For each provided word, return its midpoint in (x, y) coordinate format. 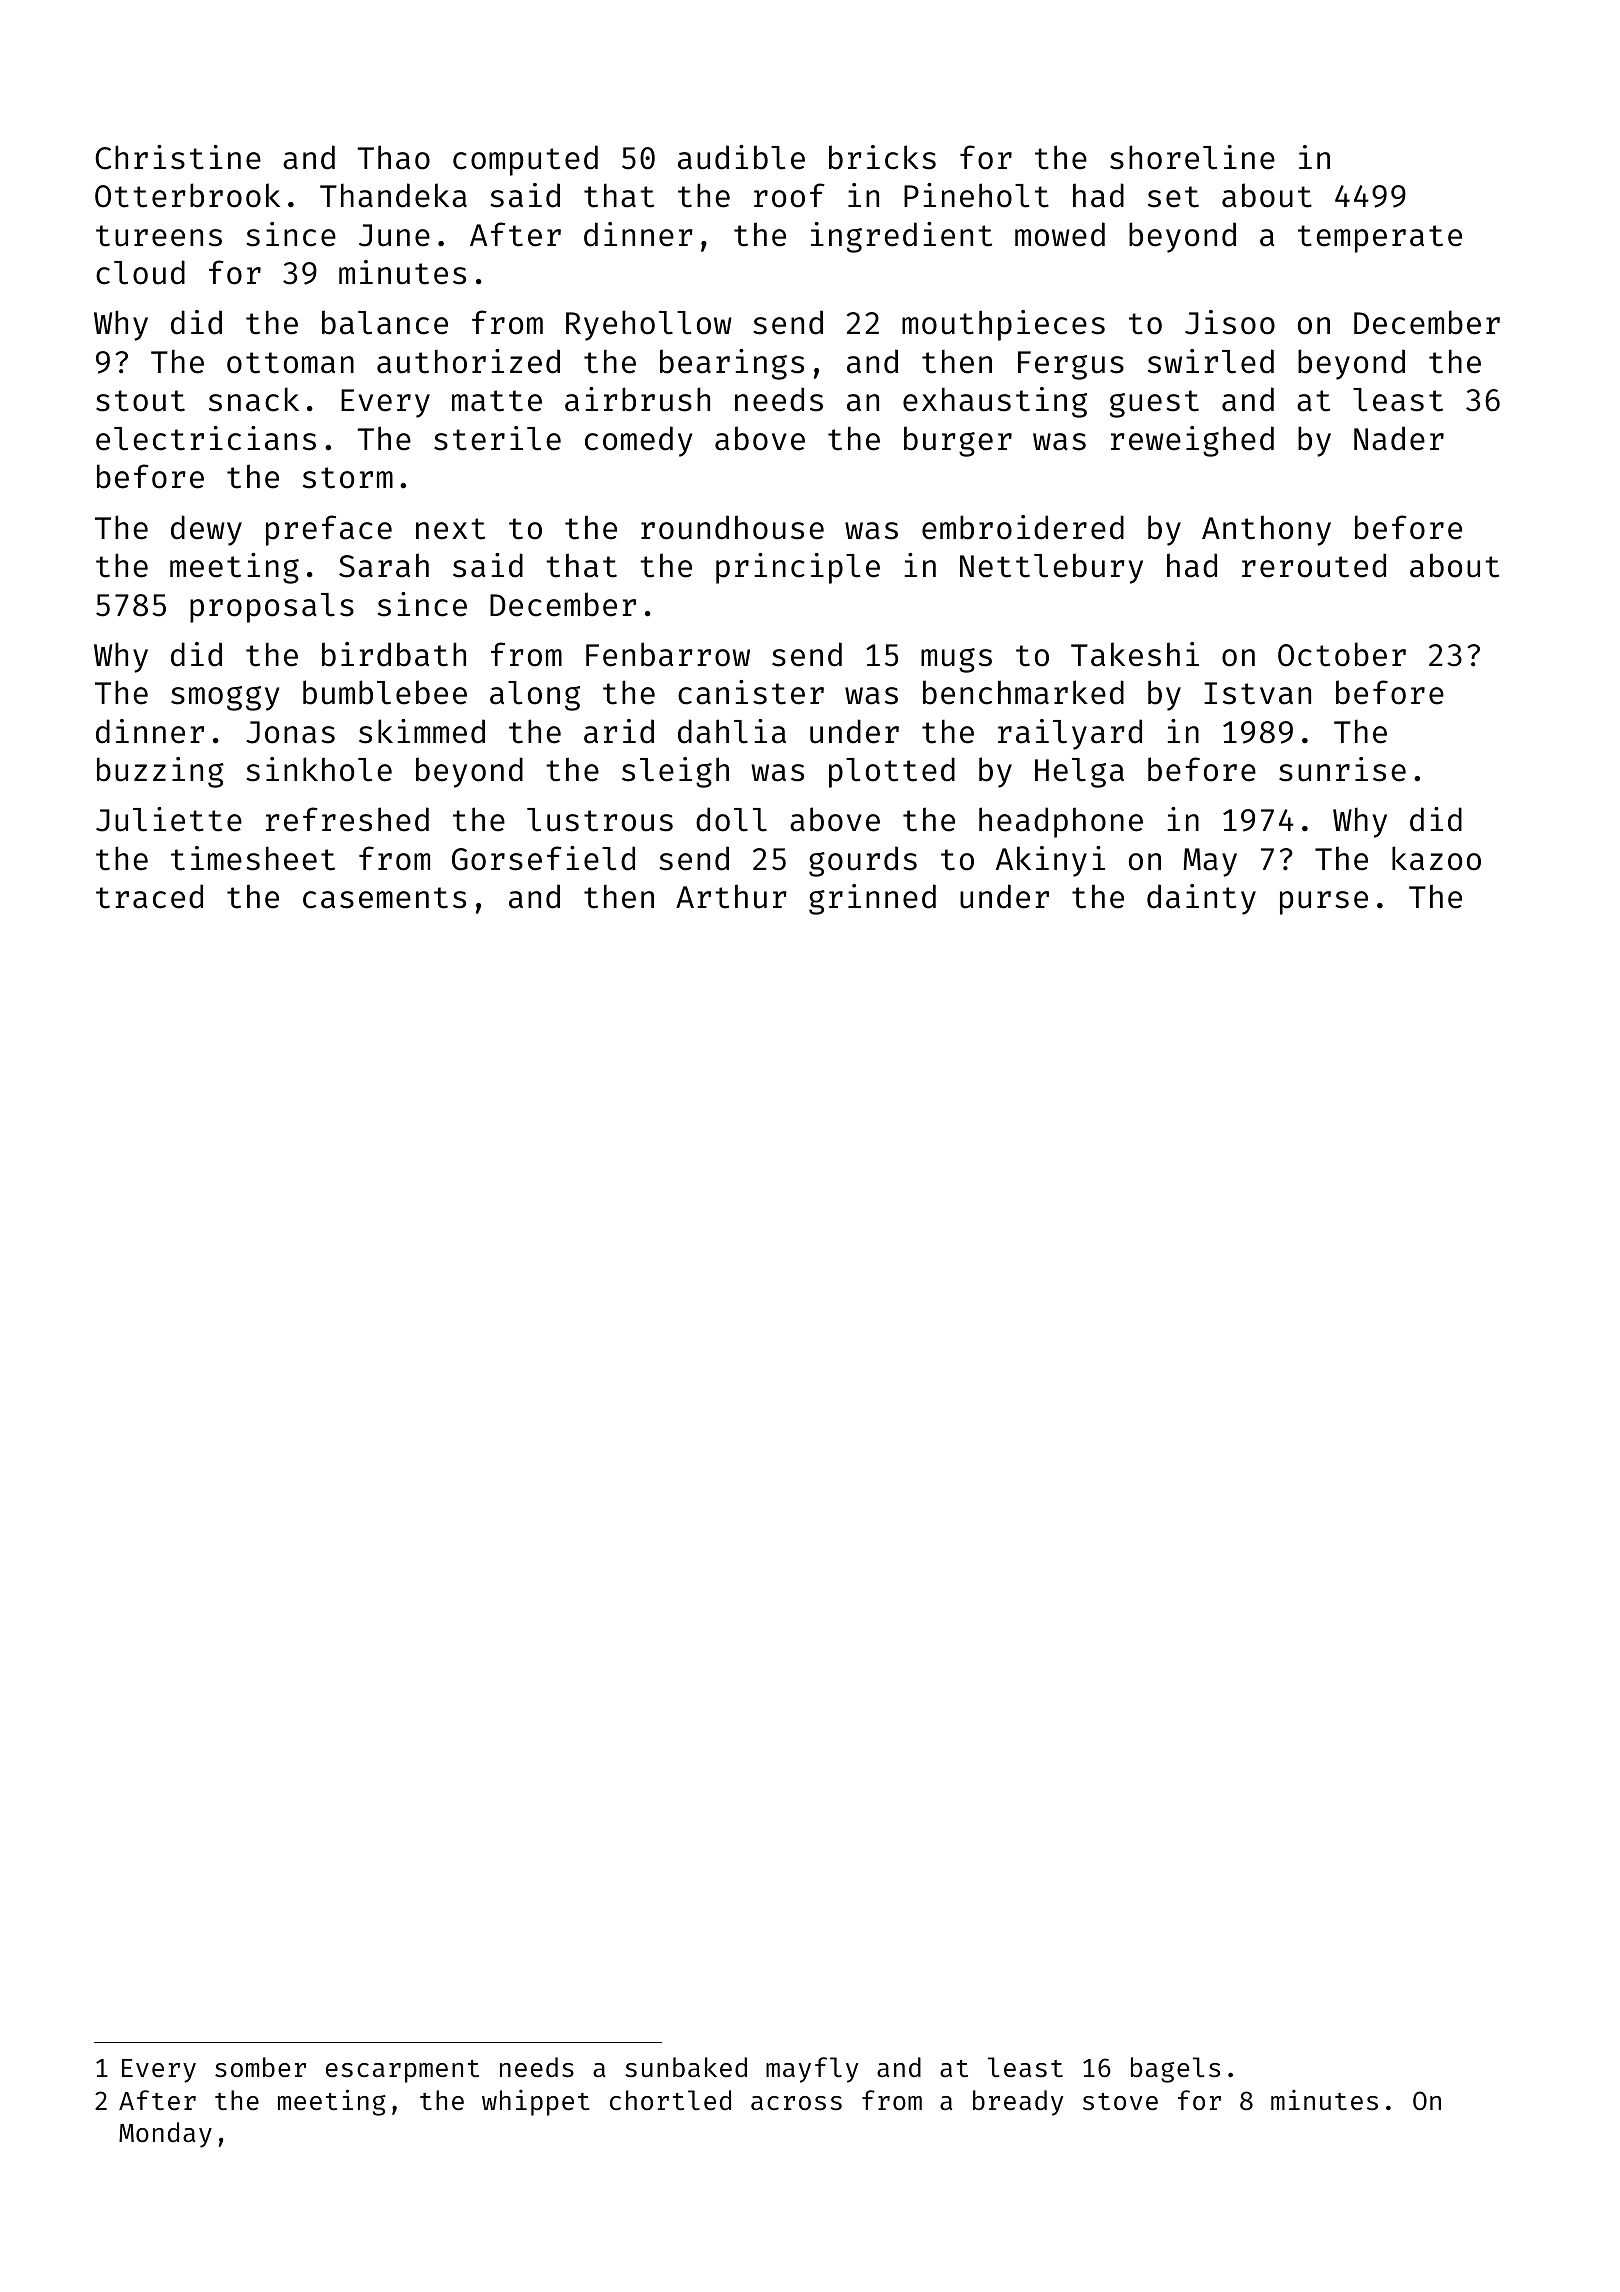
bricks (882, 157)
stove (1120, 2102)
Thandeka (393, 195)
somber (260, 2067)
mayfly (812, 2070)
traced (149, 896)
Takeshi (1135, 654)
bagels (1175, 2070)
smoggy (225, 698)
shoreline (1192, 157)
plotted (892, 772)
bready (1018, 2103)
